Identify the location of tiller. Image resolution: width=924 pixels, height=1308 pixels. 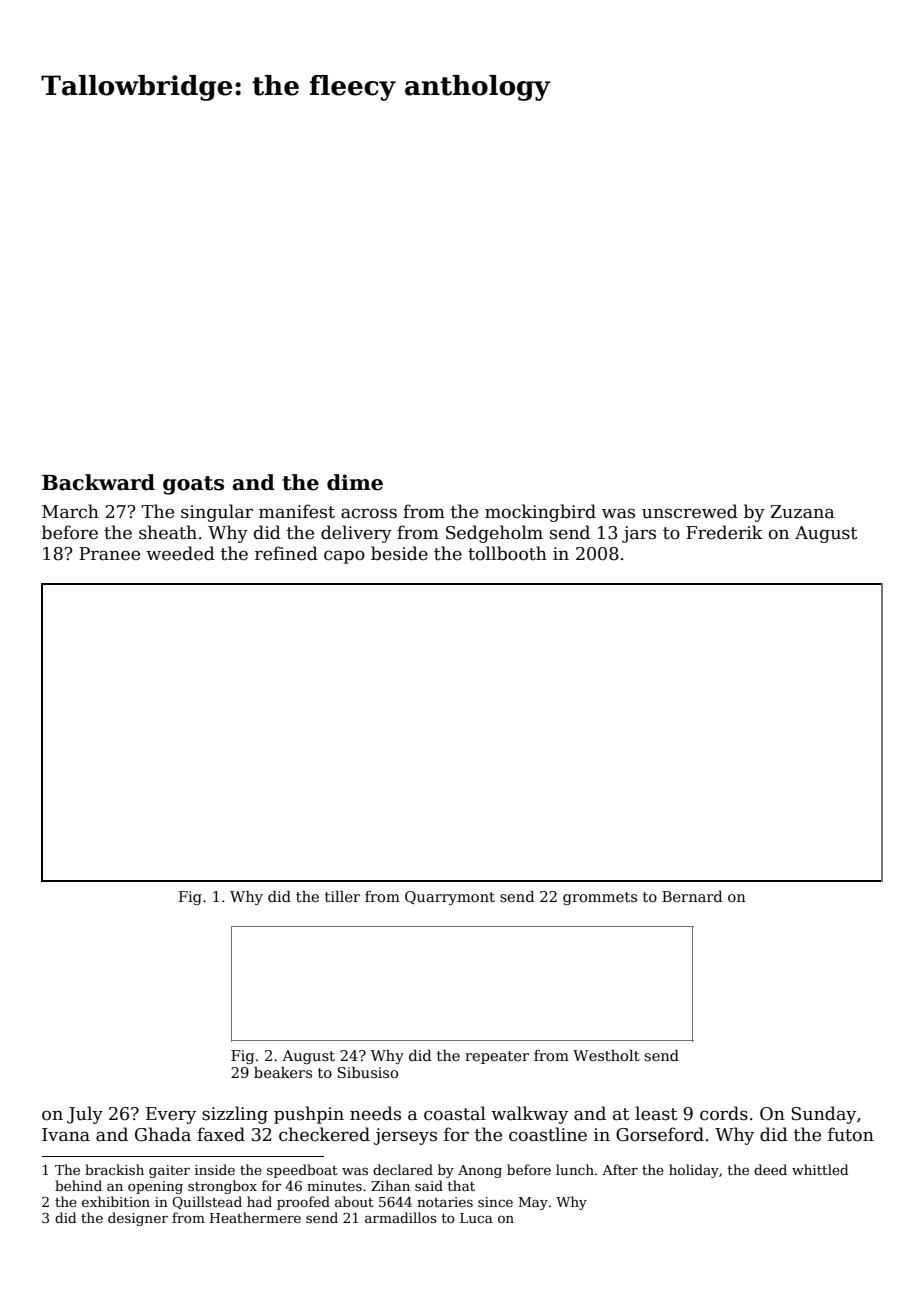
(342, 896).
